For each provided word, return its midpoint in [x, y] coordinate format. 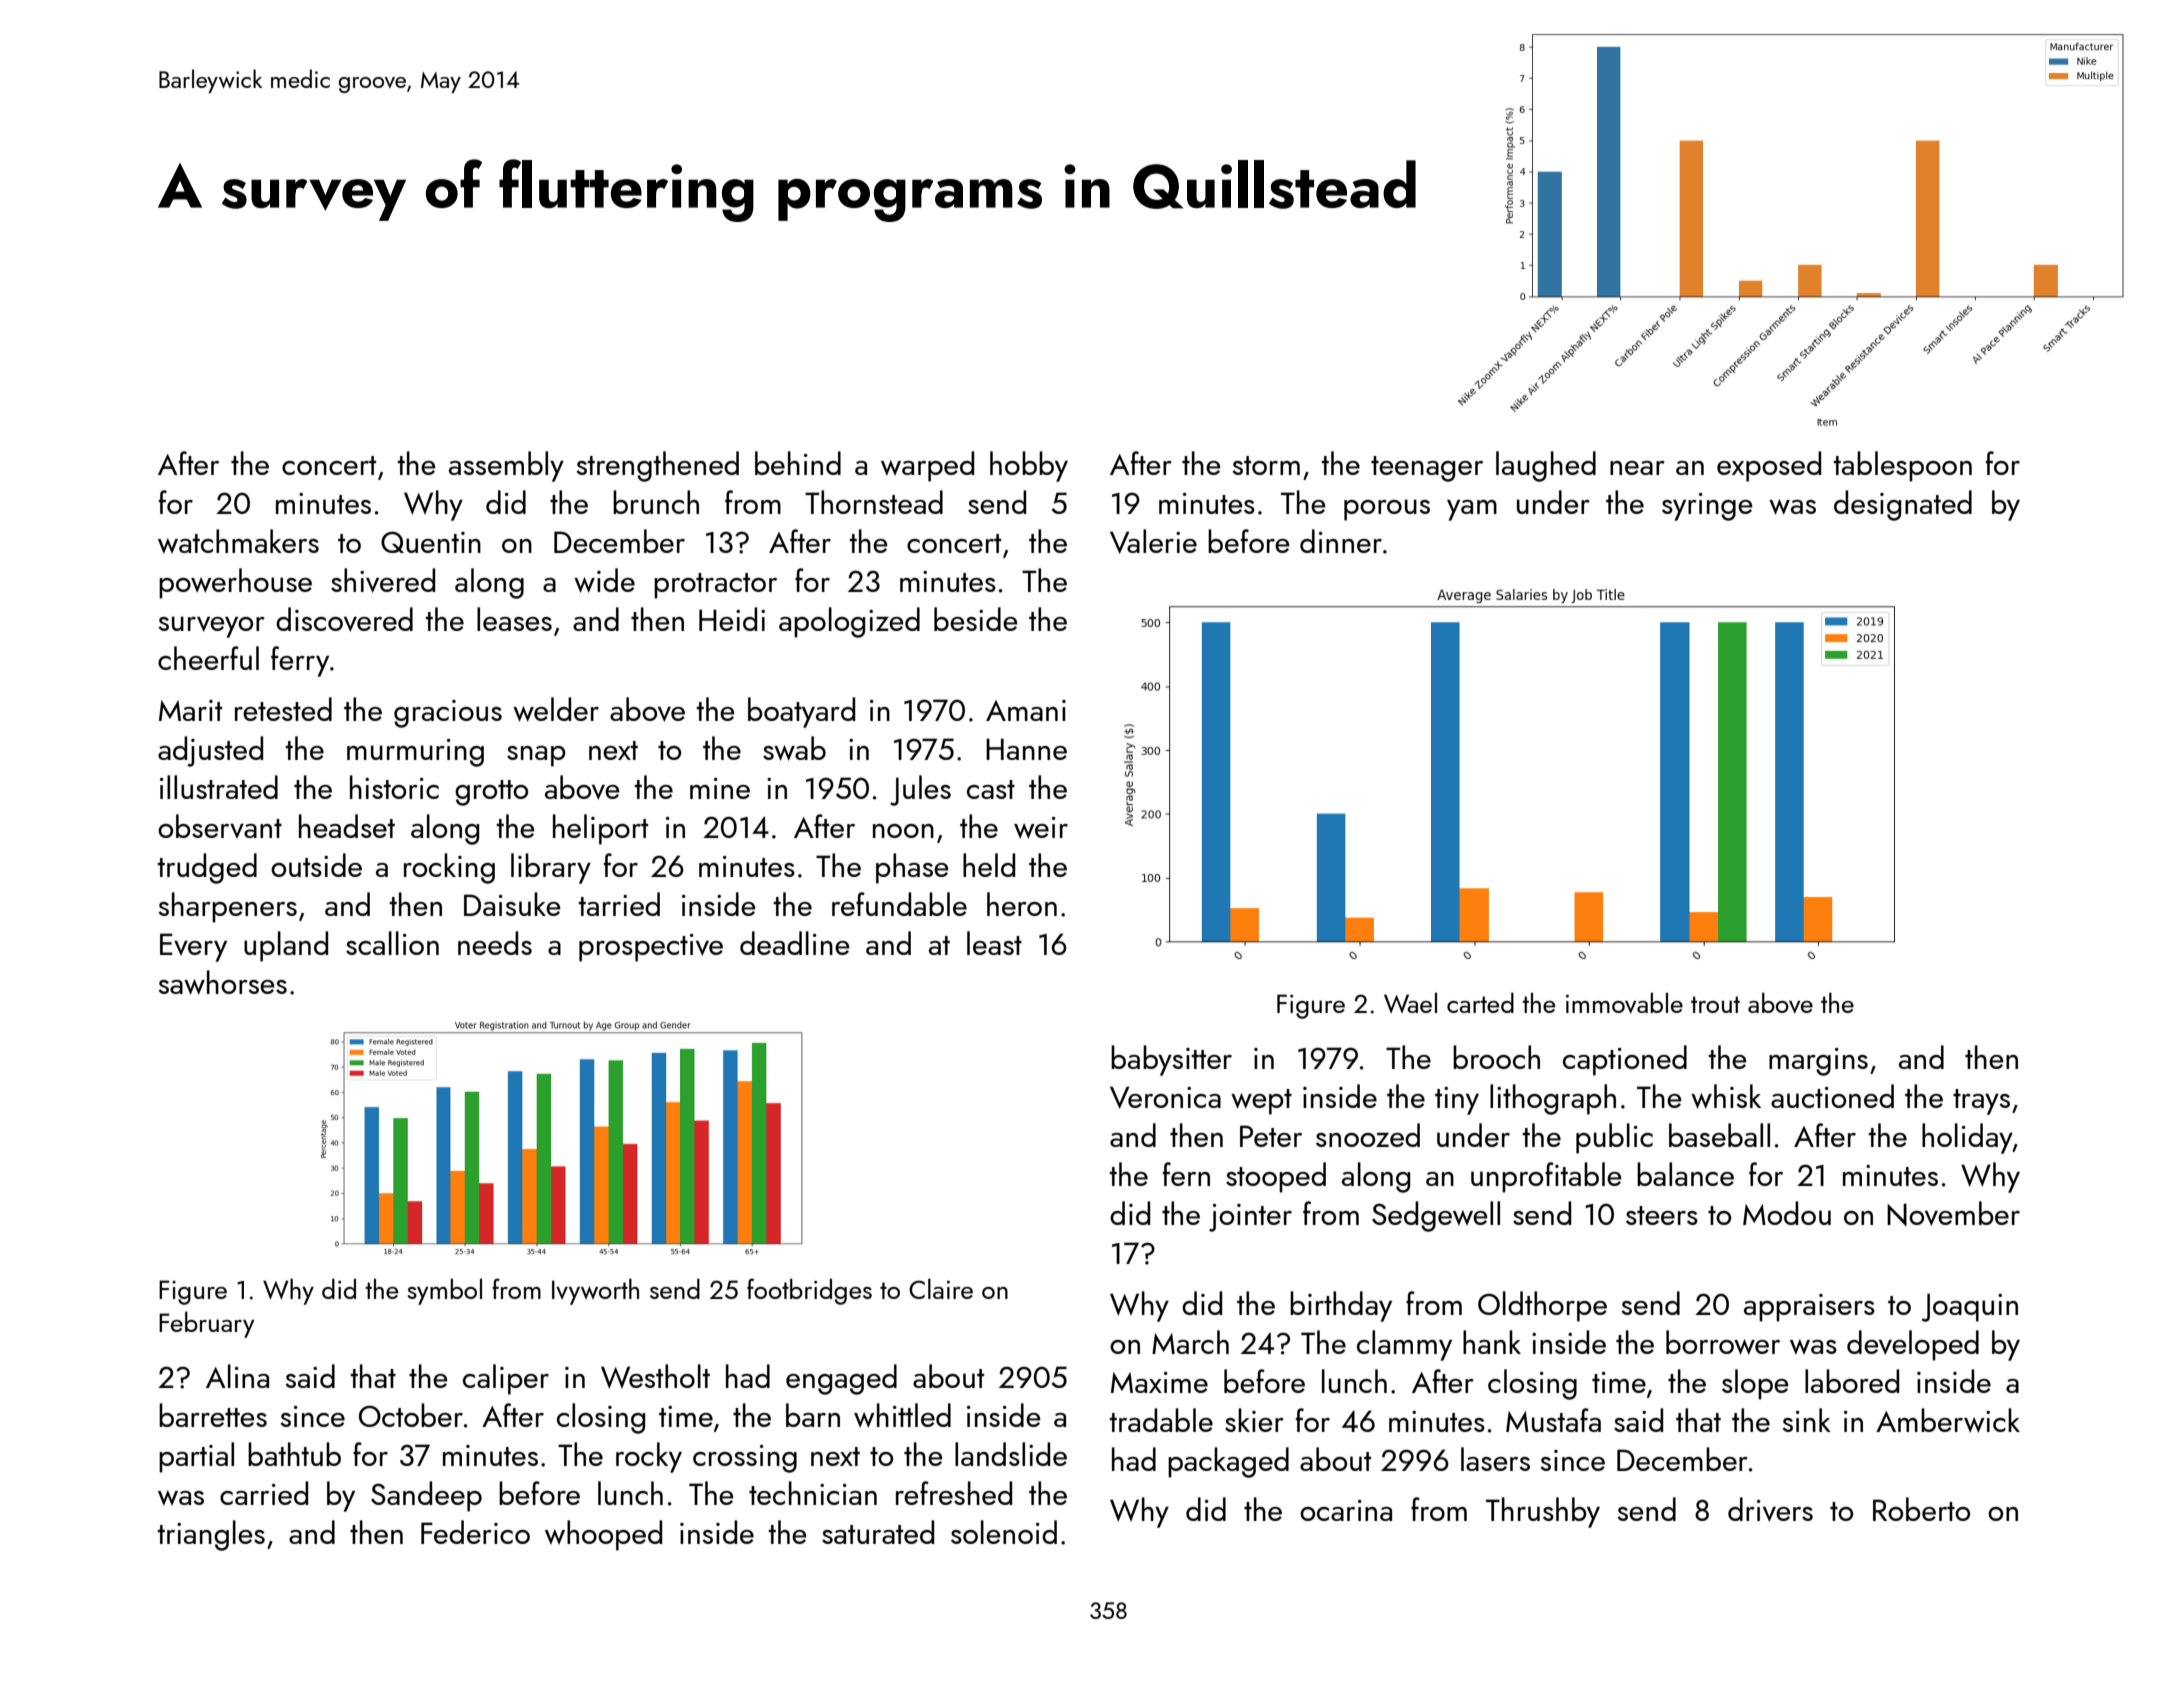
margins [1818, 1062]
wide [604, 580]
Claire [941, 1288]
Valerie [1153, 541]
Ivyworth [595, 1291]
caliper [506, 1379]
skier [1254, 1420]
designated [1903, 505]
